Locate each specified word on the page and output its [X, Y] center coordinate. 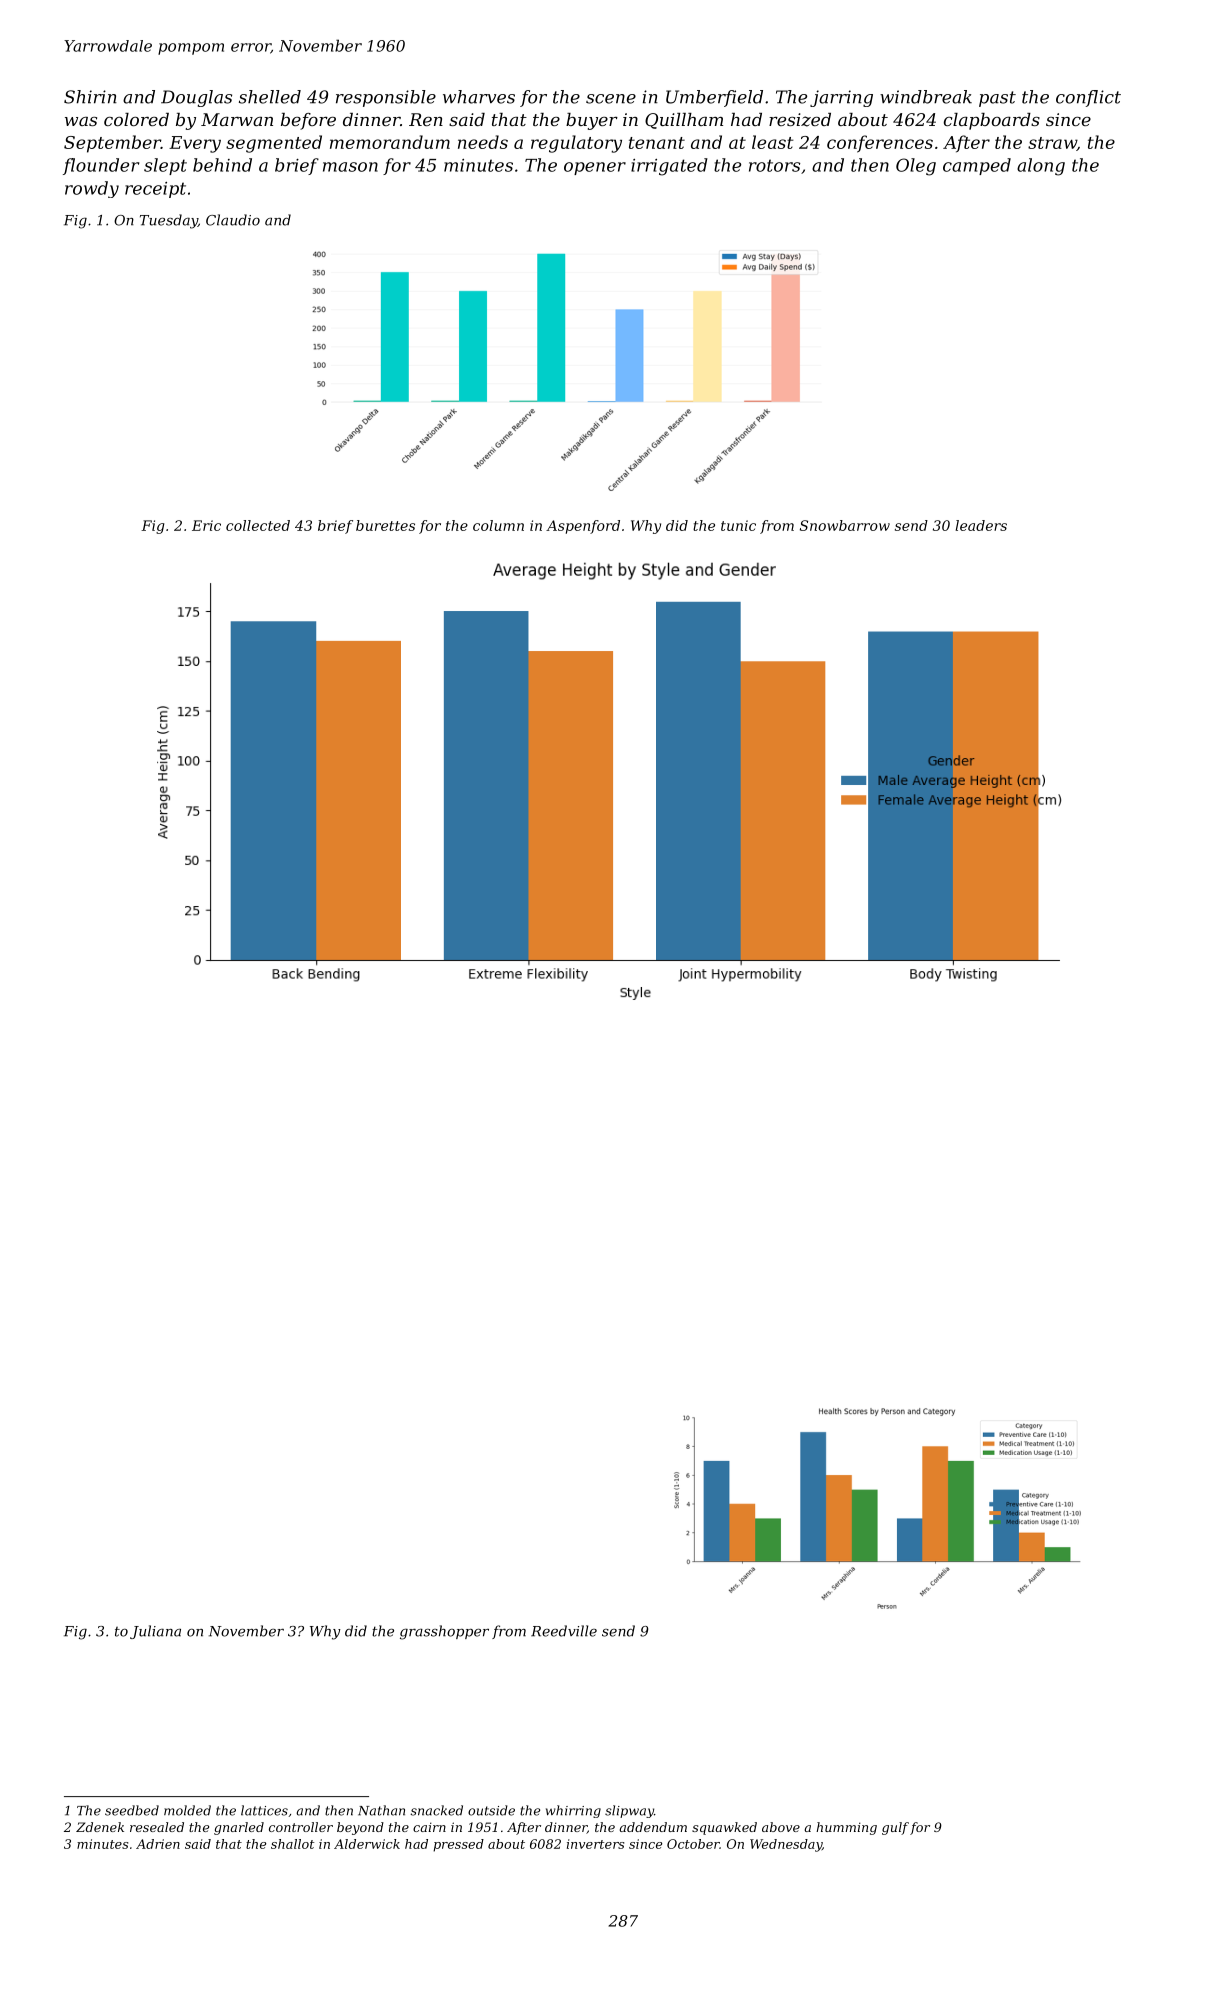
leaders [981, 525]
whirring [573, 1811]
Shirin [90, 97]
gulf [895, 1828]
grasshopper [444, 1632]
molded [187, 1810]
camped [977, 166]
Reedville [564, 1631]
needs [483, 142]
